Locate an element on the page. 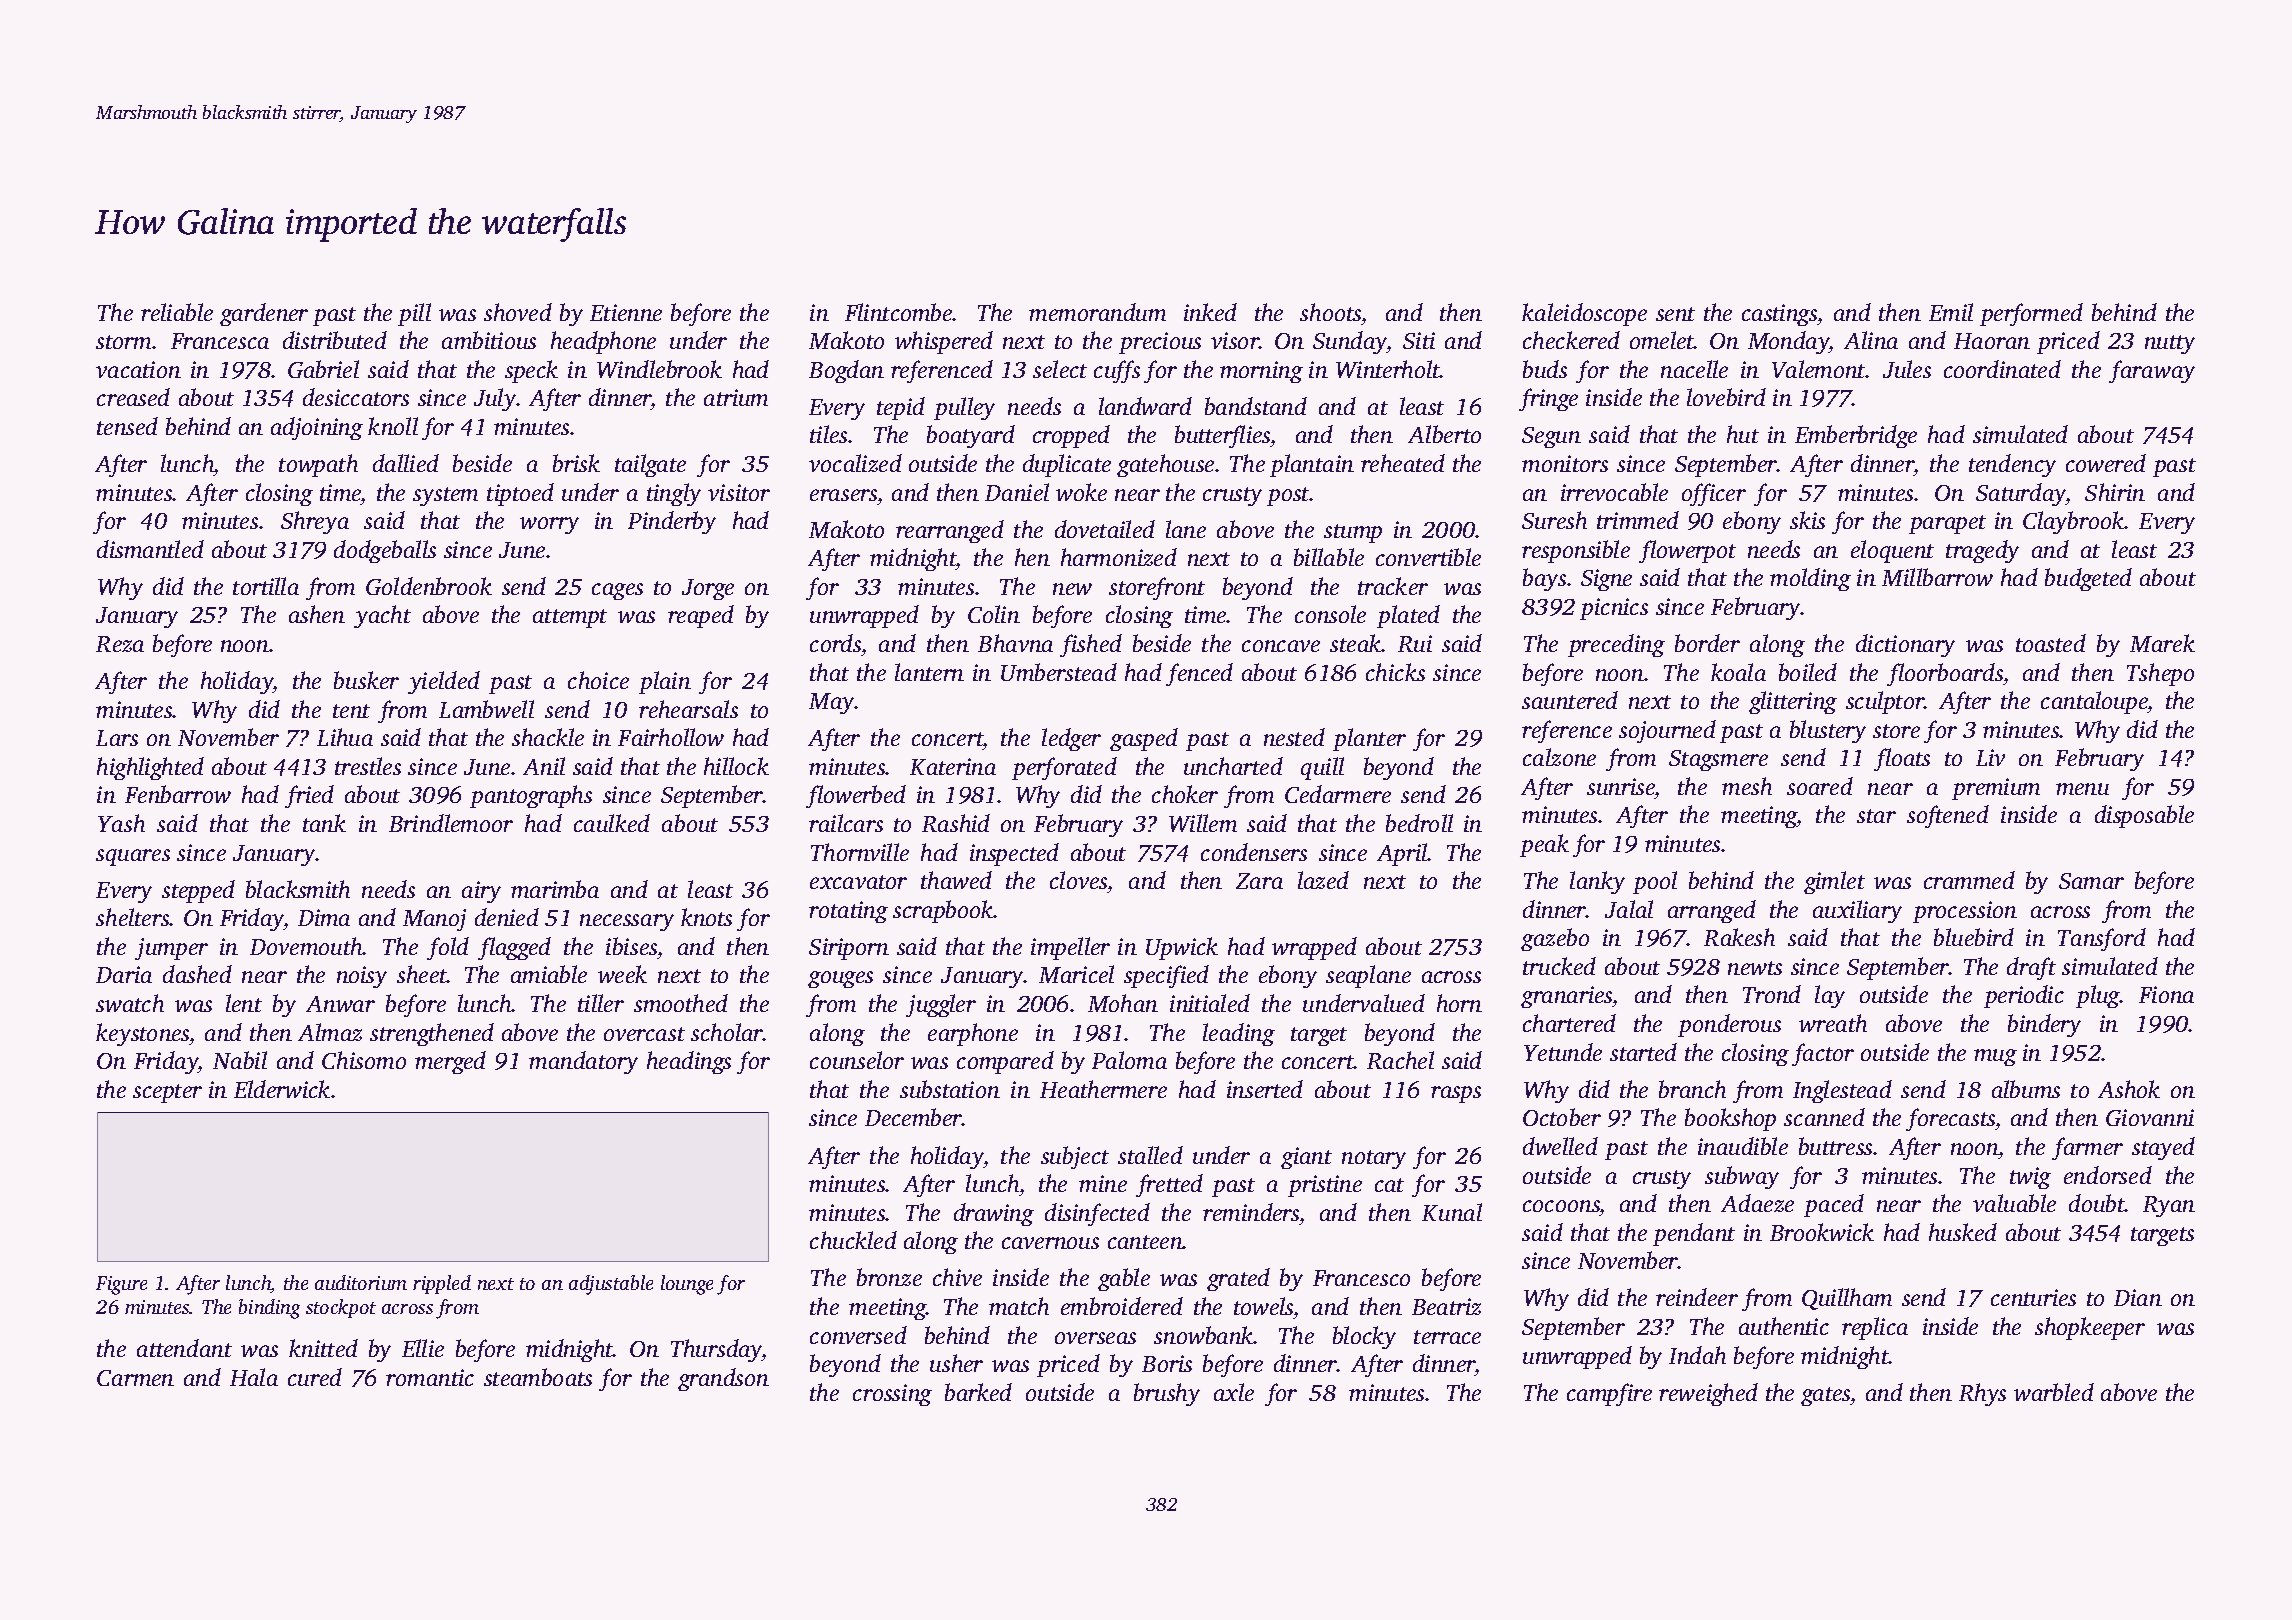 This image has width=2292, height=1620. tortilla is located at coordinates (266, 586).
